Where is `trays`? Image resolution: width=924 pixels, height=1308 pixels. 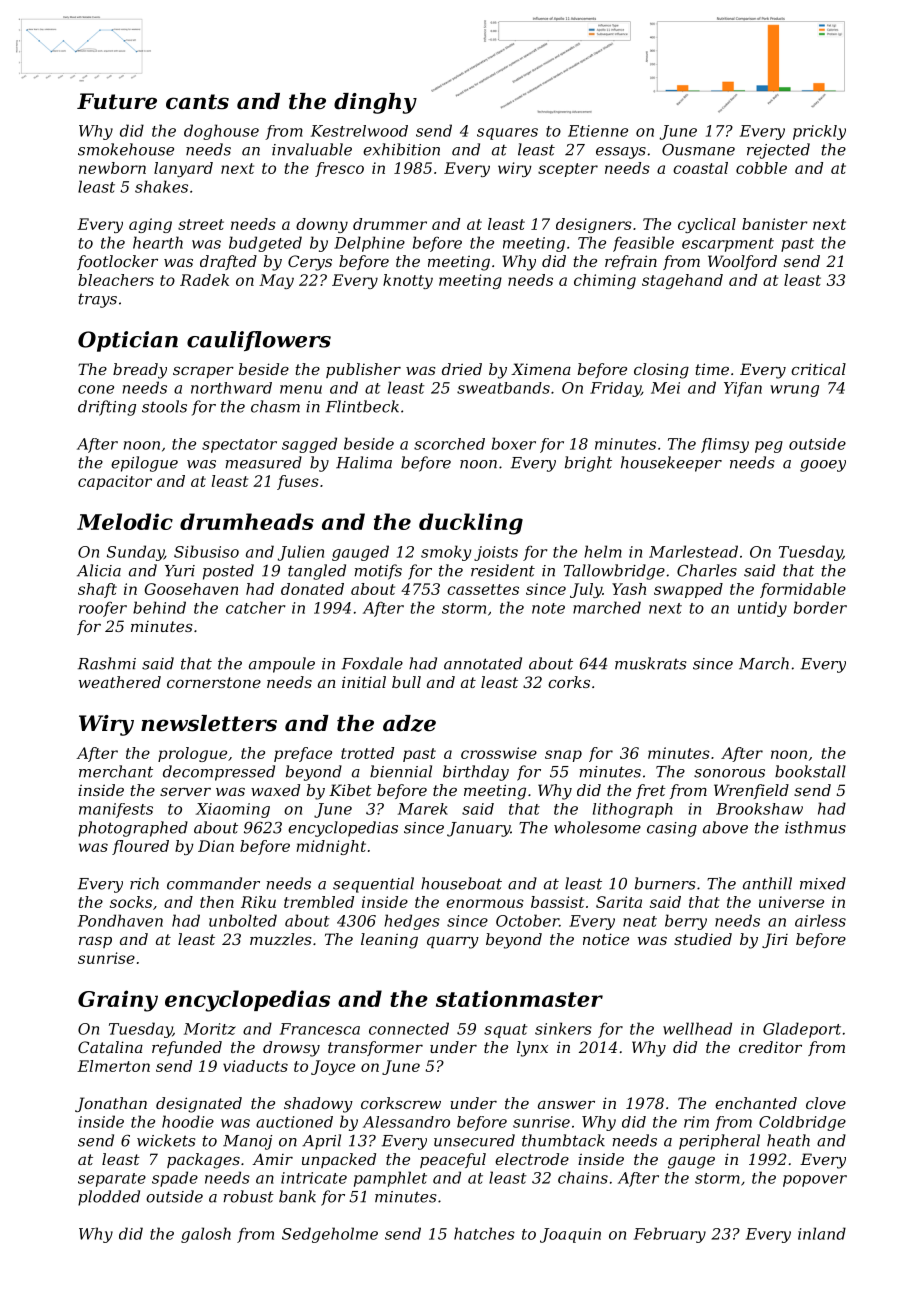 trays is located at coordinates (97, 300).
